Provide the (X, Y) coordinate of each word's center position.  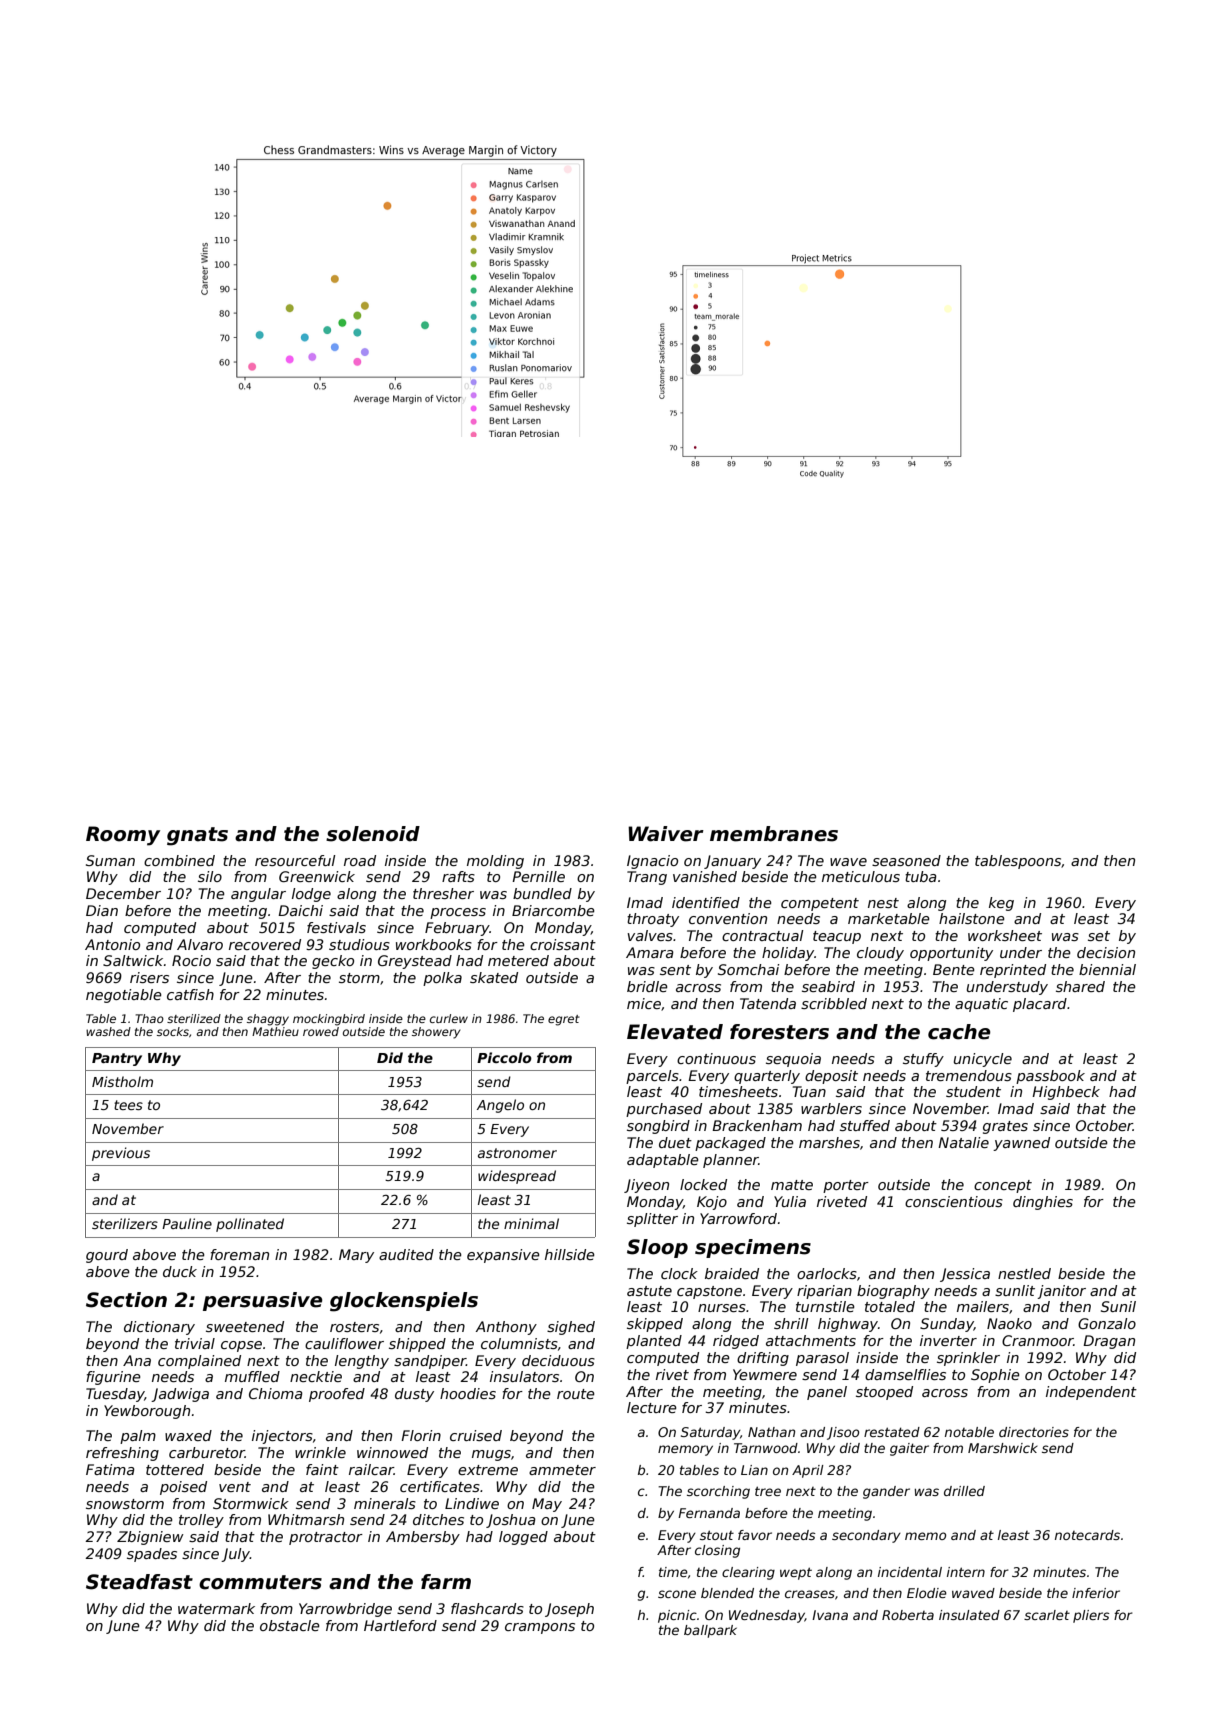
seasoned (906, 860)
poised (183, 1488)
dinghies (1043, 1203)
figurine (113, 1378)
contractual (763, 935)
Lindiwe (472, 1503)
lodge (311, 895)
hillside (570, 1254)
